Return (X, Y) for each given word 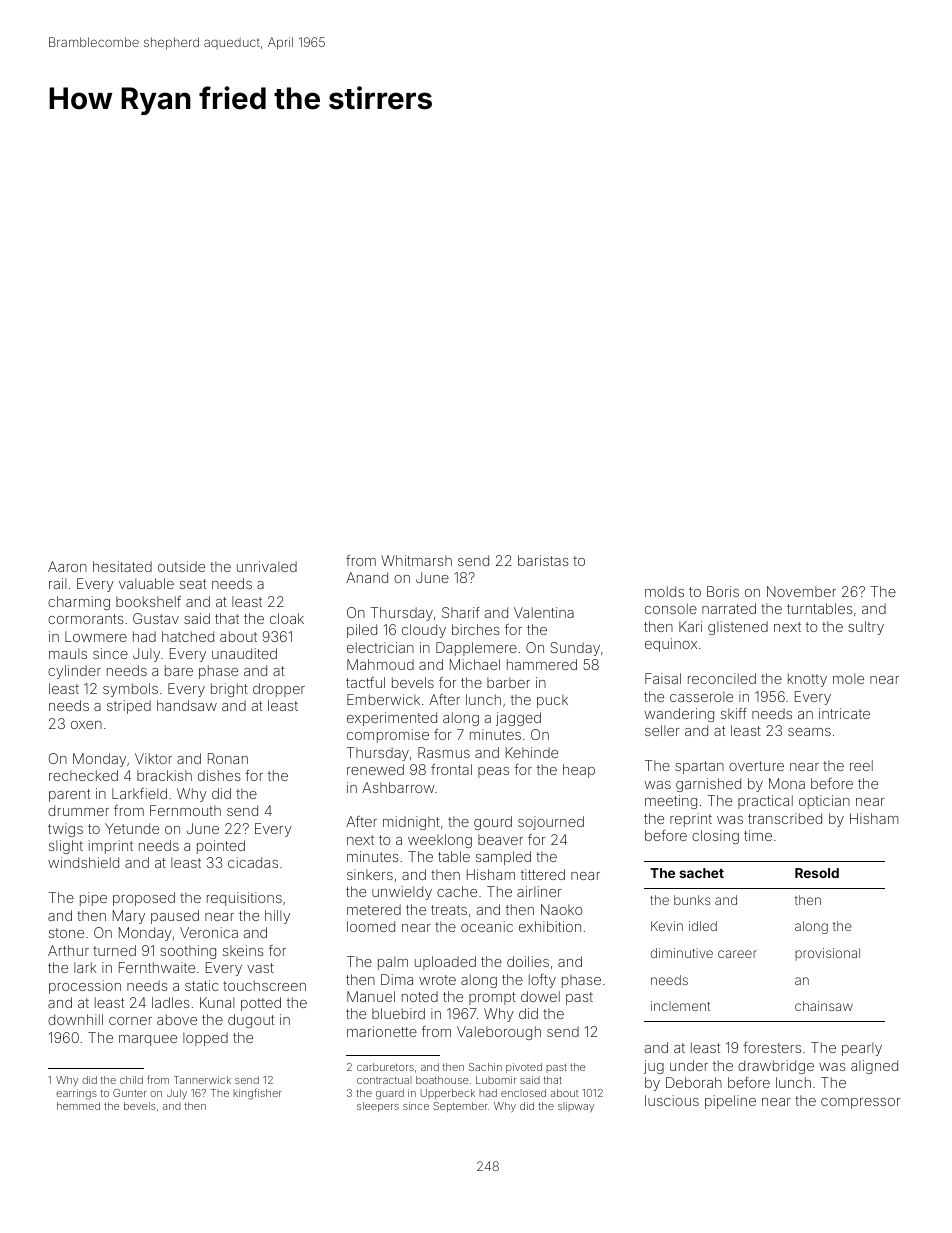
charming (79, 603)
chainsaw (824, 1006)
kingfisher (257, 1094)
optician (824, 802)
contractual (384, 1080)
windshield (83, 862)
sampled (503, 858)
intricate (844, 713)
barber (508, 682)
